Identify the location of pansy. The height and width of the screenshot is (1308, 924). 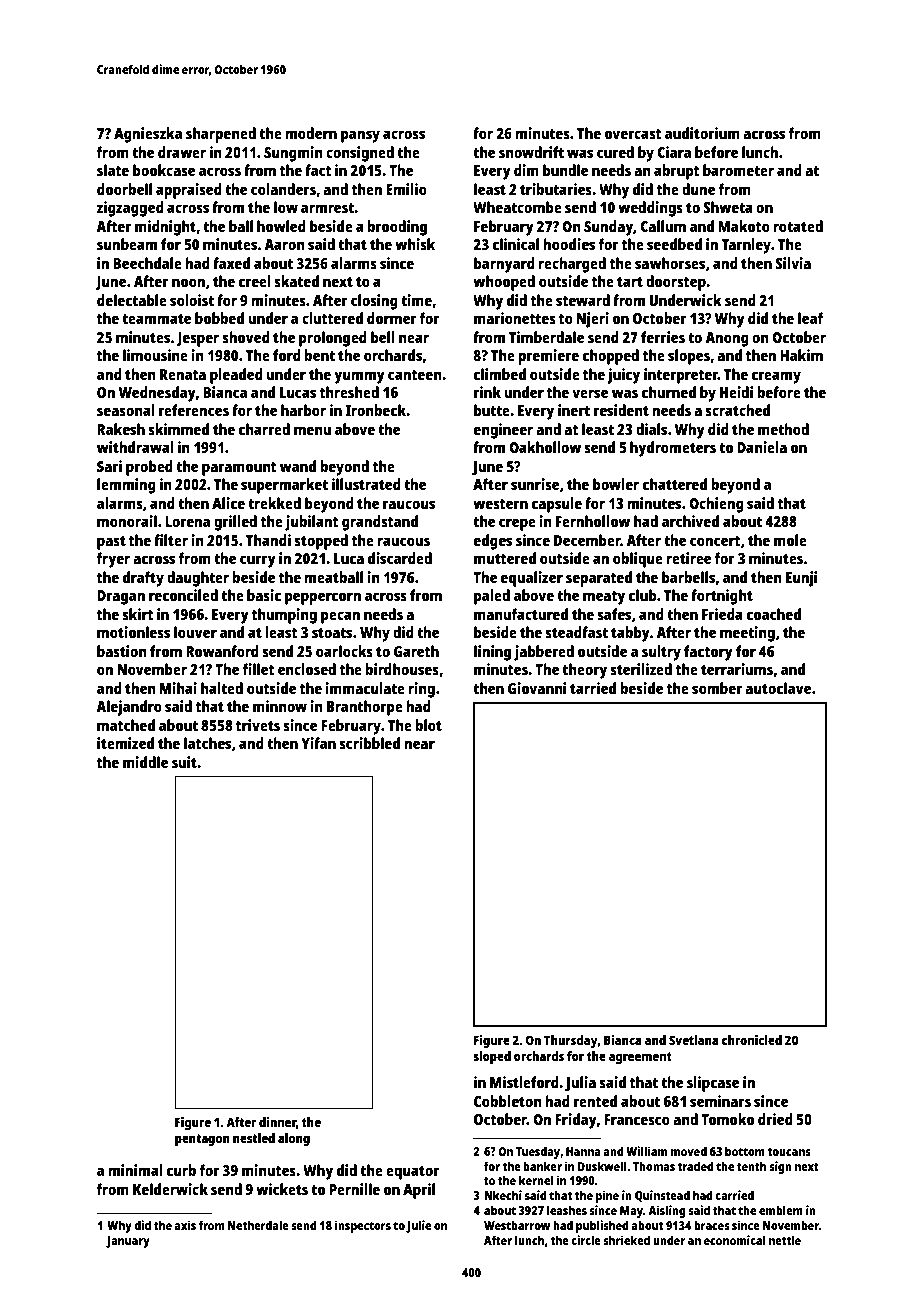
(360, 136).
